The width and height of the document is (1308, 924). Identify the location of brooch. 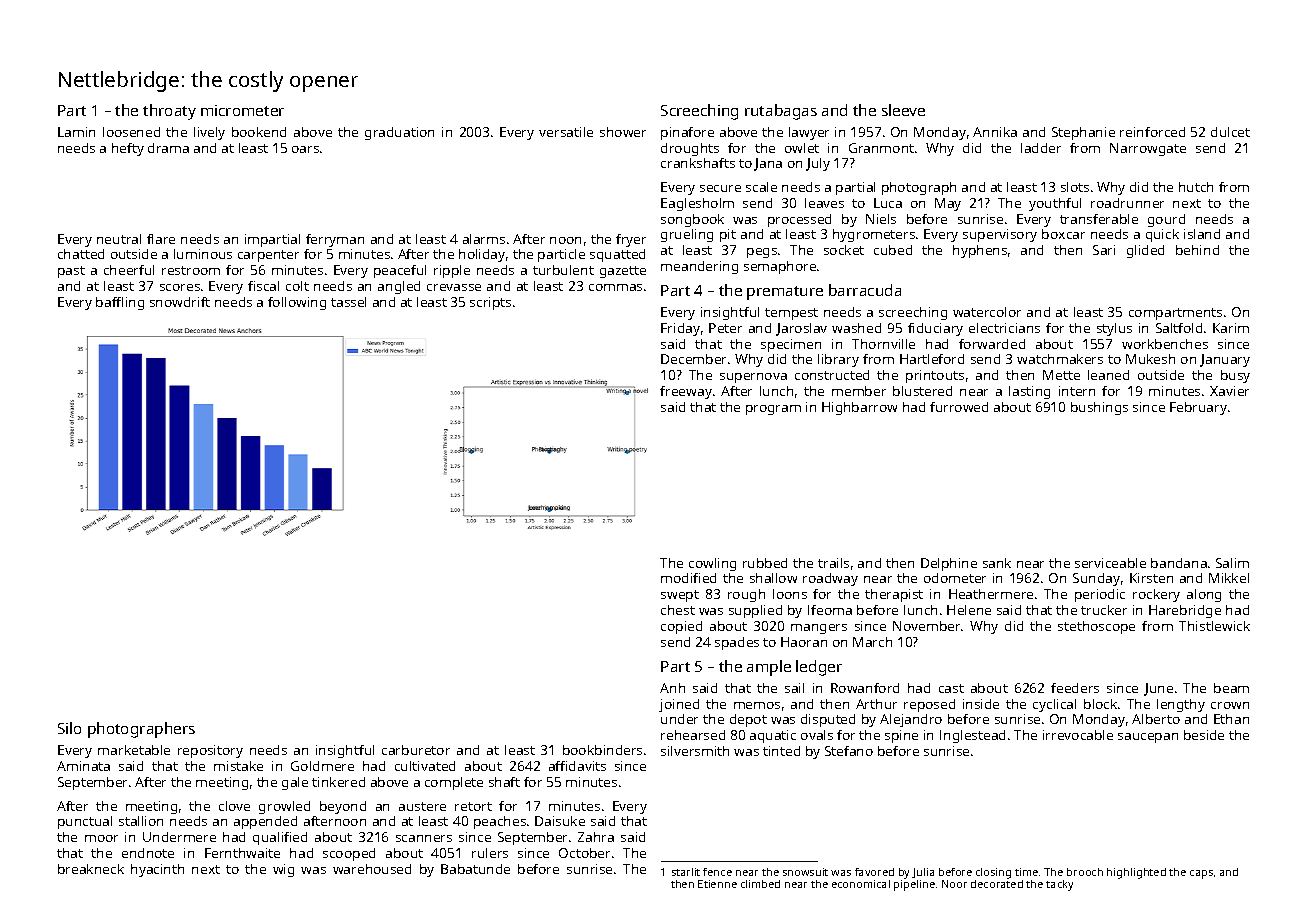
(1085, 872).
